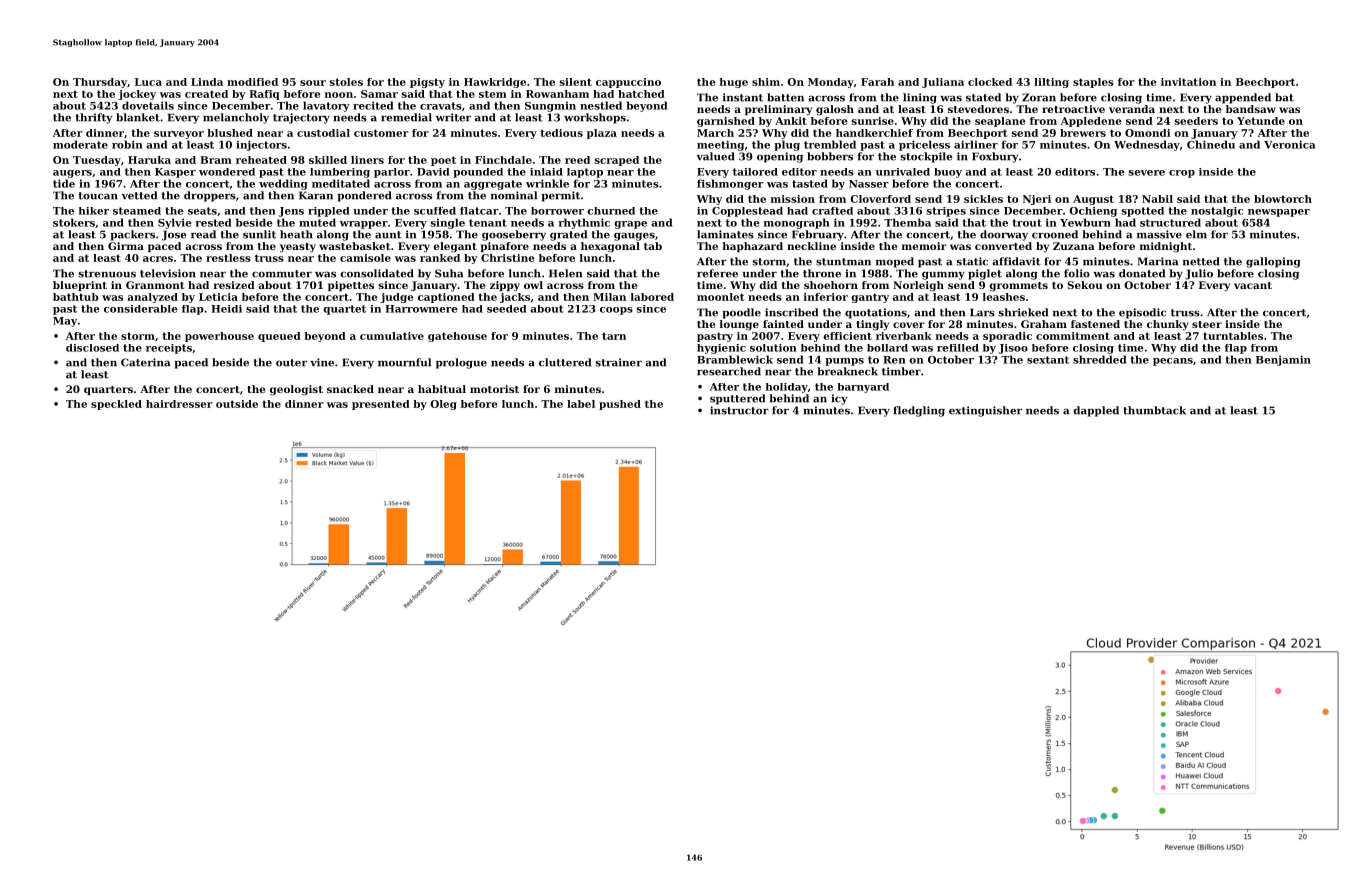 The width and height of the screenshot is (1372, 887). I want to click on augers, so click(72, 174).
